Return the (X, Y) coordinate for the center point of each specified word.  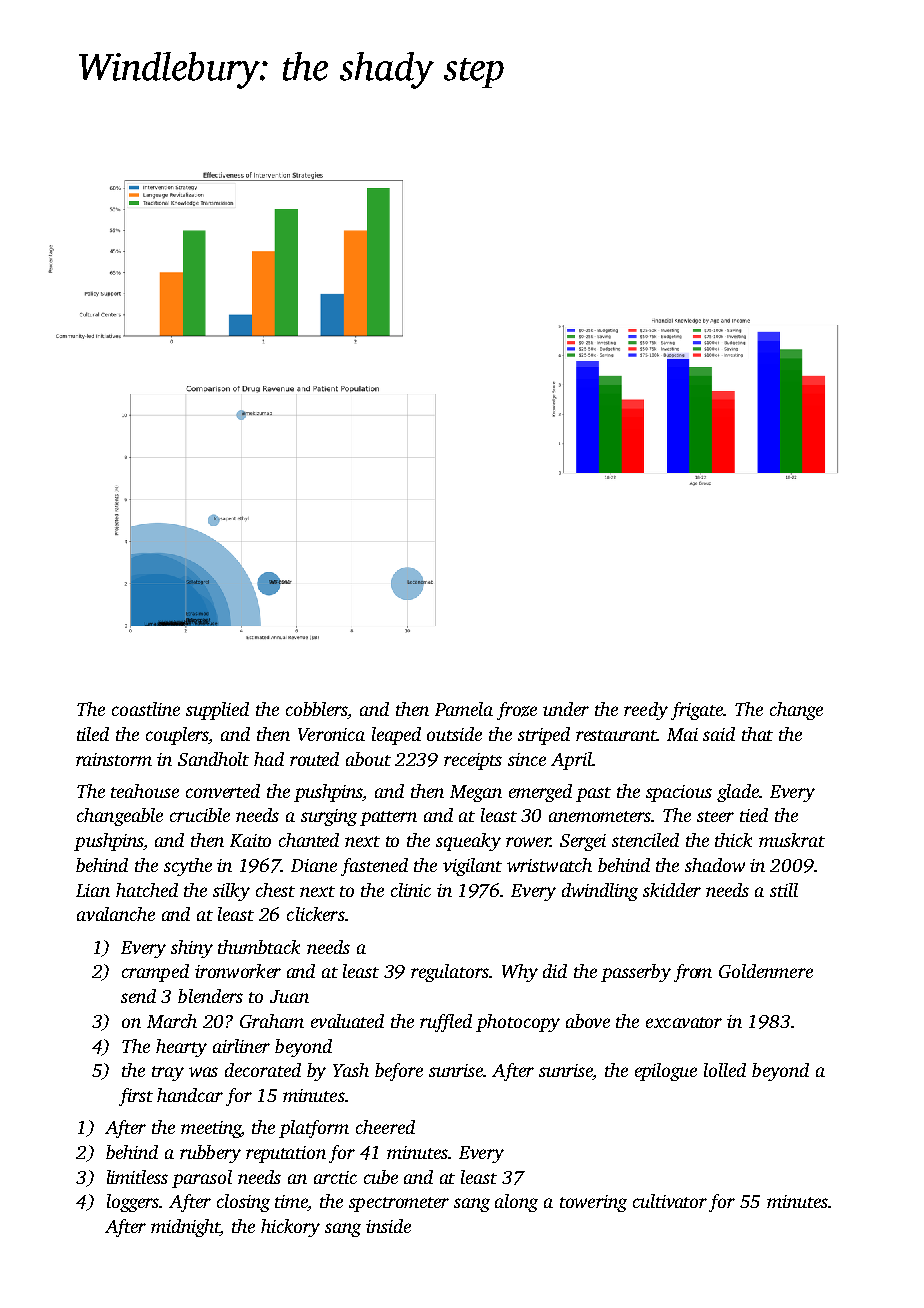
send (138, 996)
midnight (186, 1228)
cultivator (670, 1201)
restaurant (616, 735)
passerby (636, 973)
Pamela (464, 709)
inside (388, 1226)
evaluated (347, 1021)
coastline (146, 709)
